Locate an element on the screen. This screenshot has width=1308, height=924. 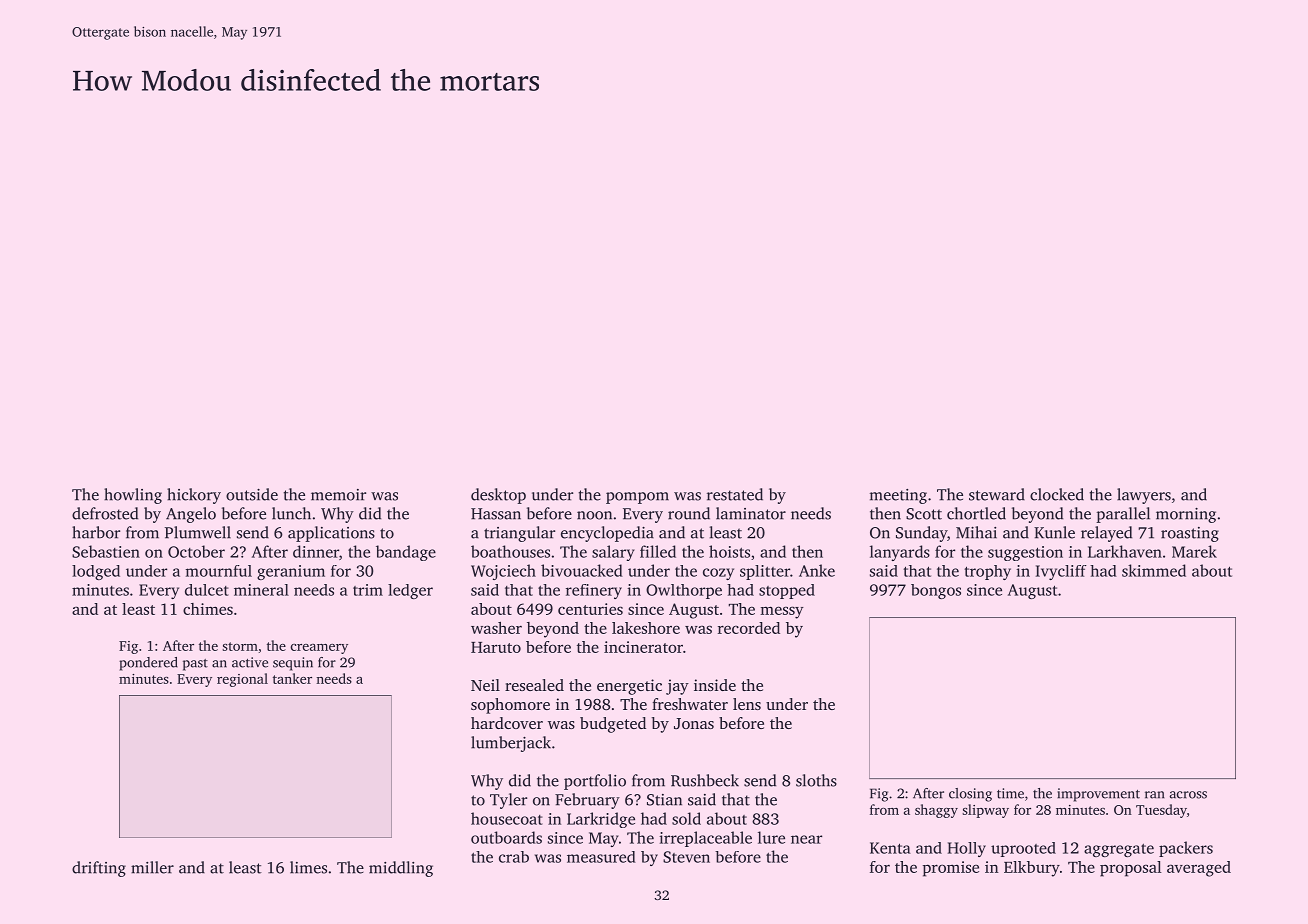
miller is located at coordinates (152, 867).
